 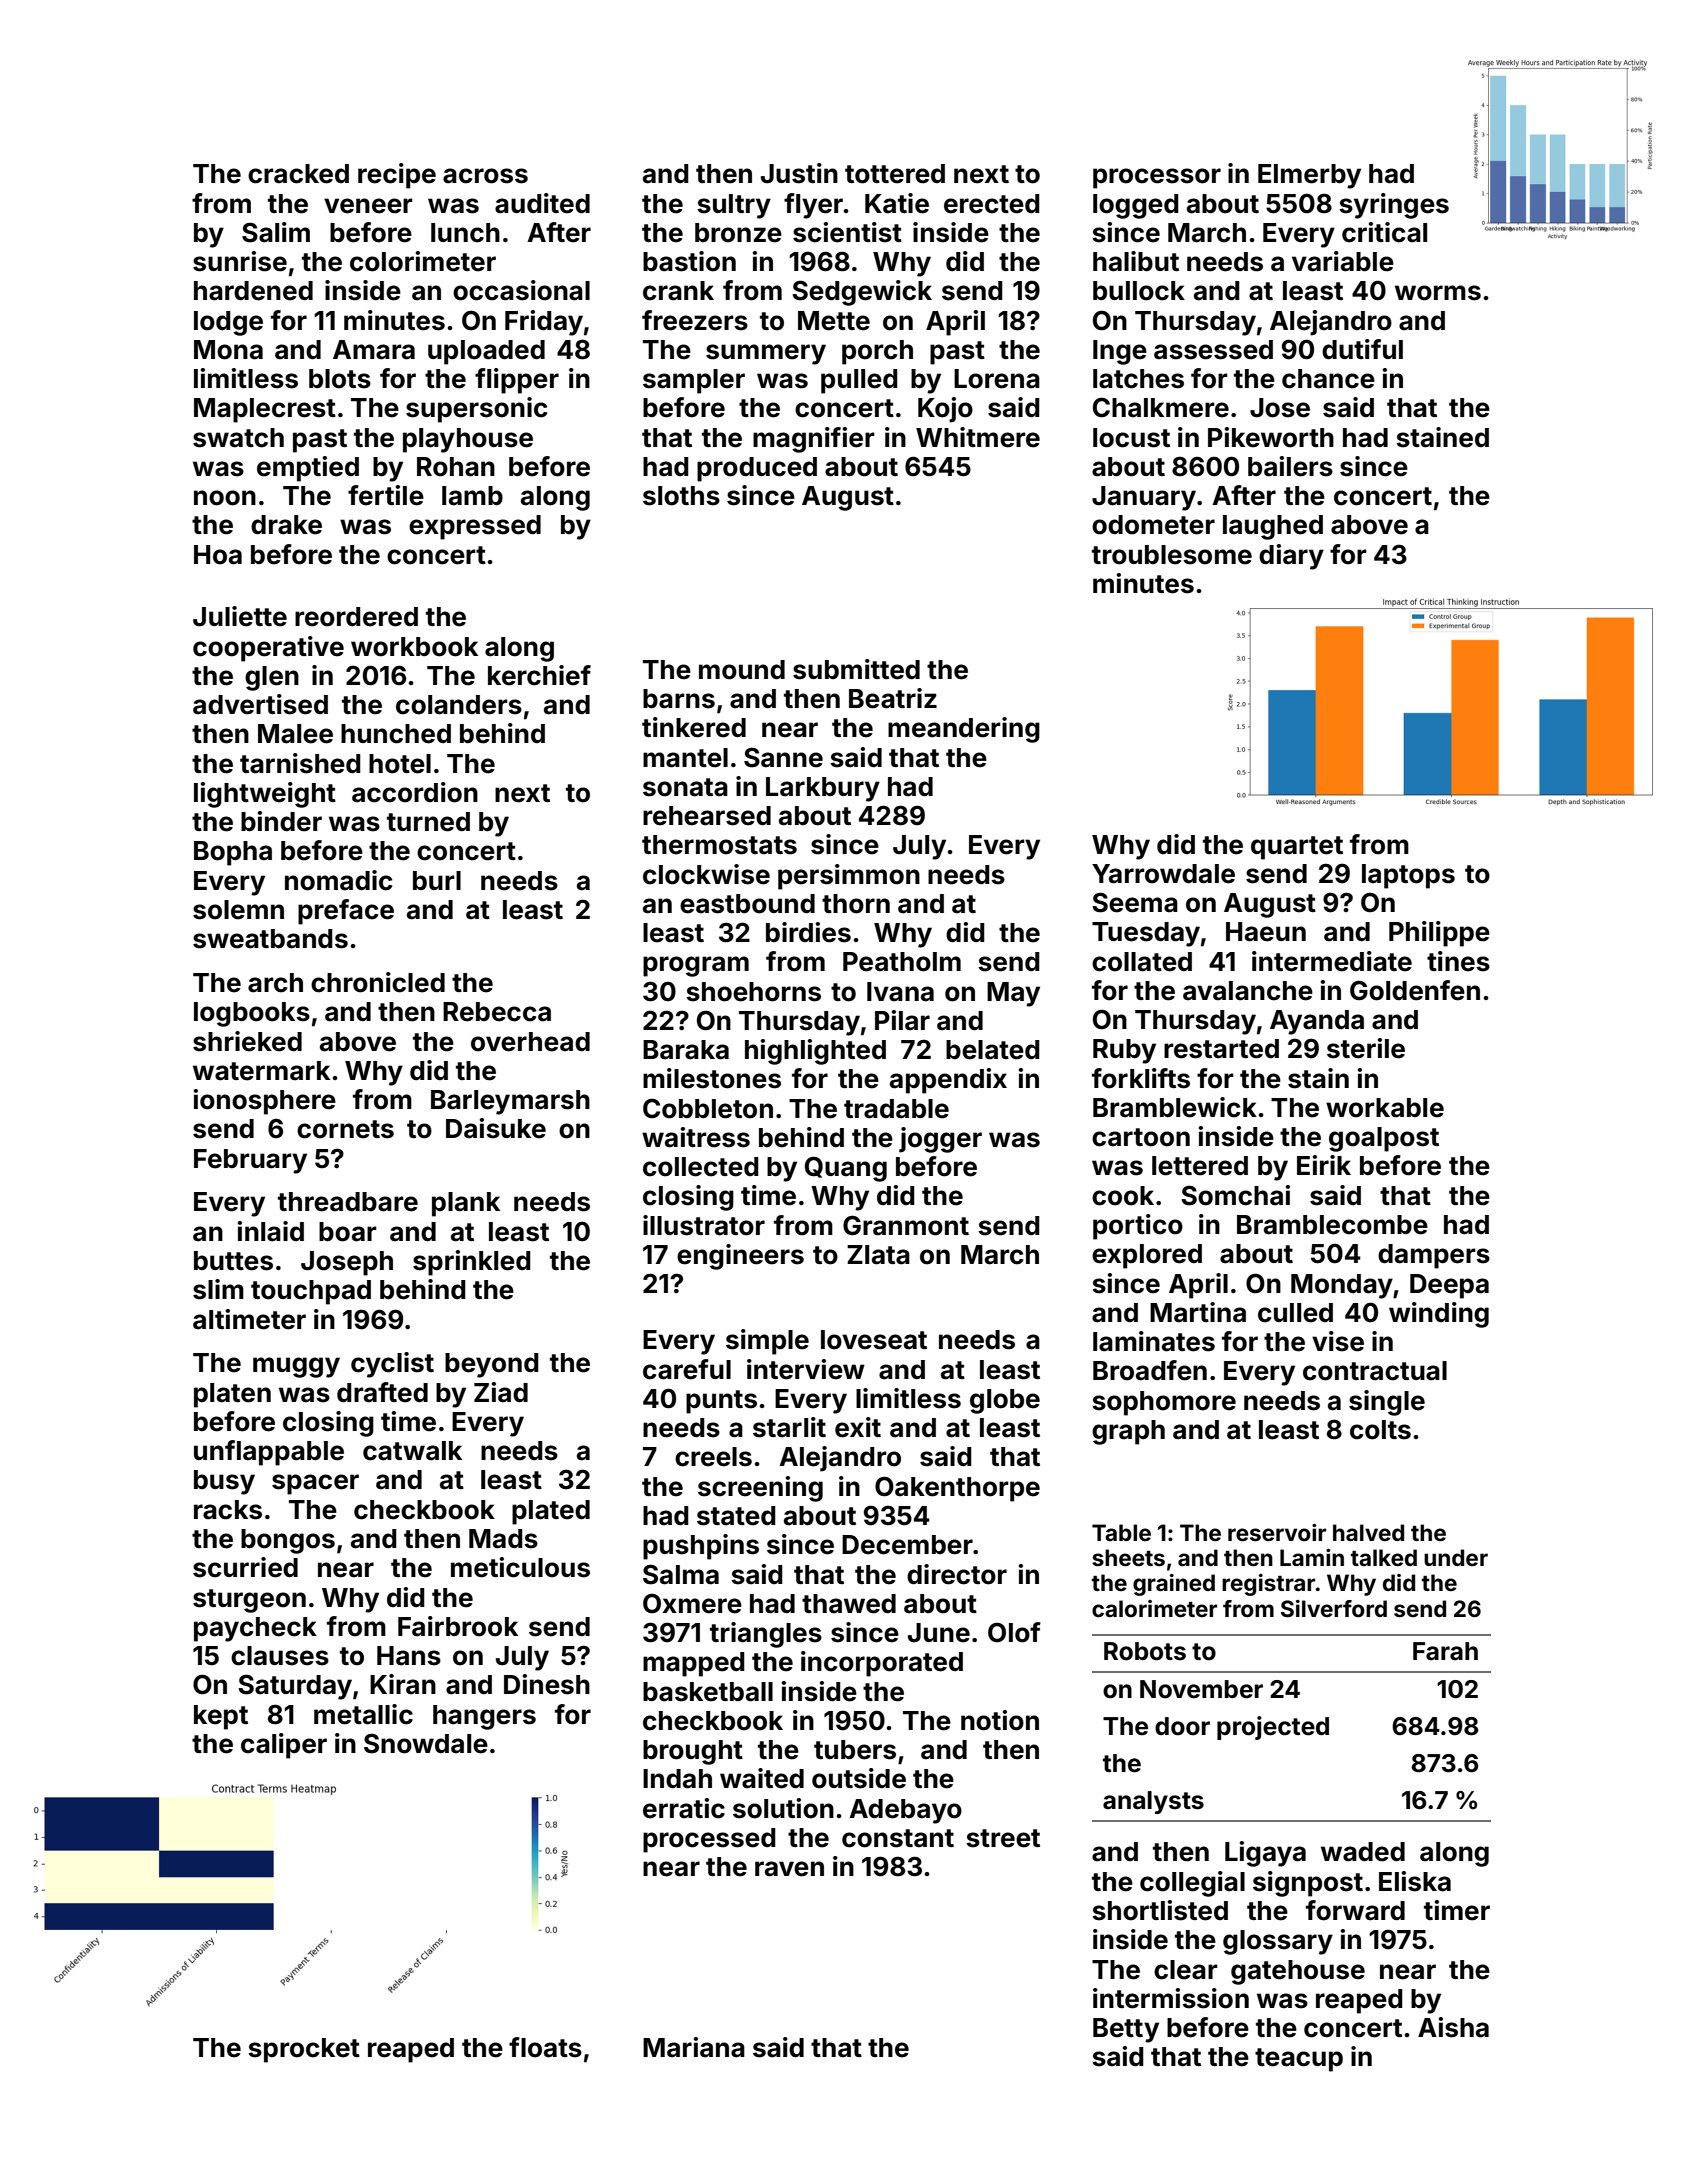 I want to click on advertised, so click(x=260, y=704).
